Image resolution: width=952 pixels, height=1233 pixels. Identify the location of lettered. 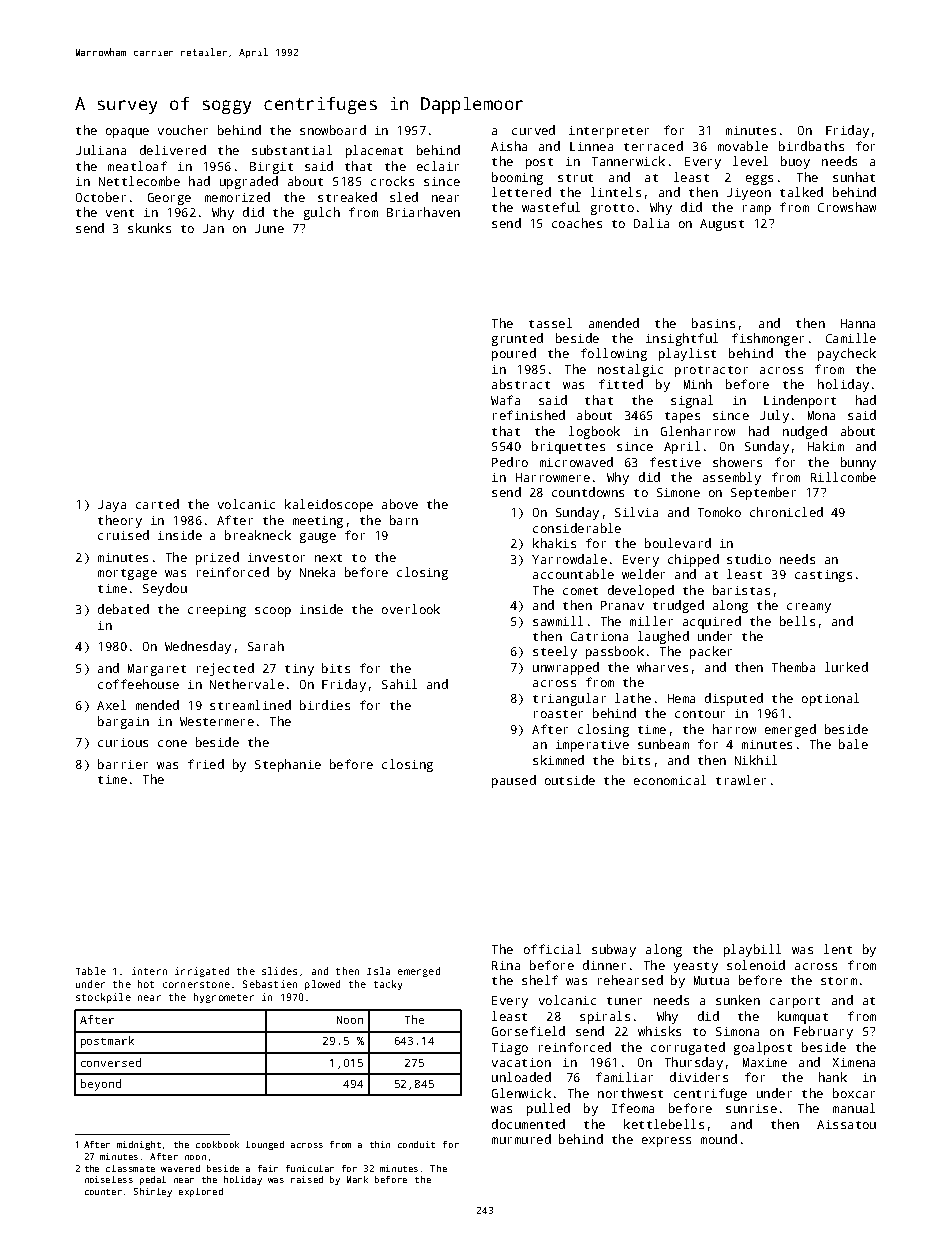
(521, 192).
